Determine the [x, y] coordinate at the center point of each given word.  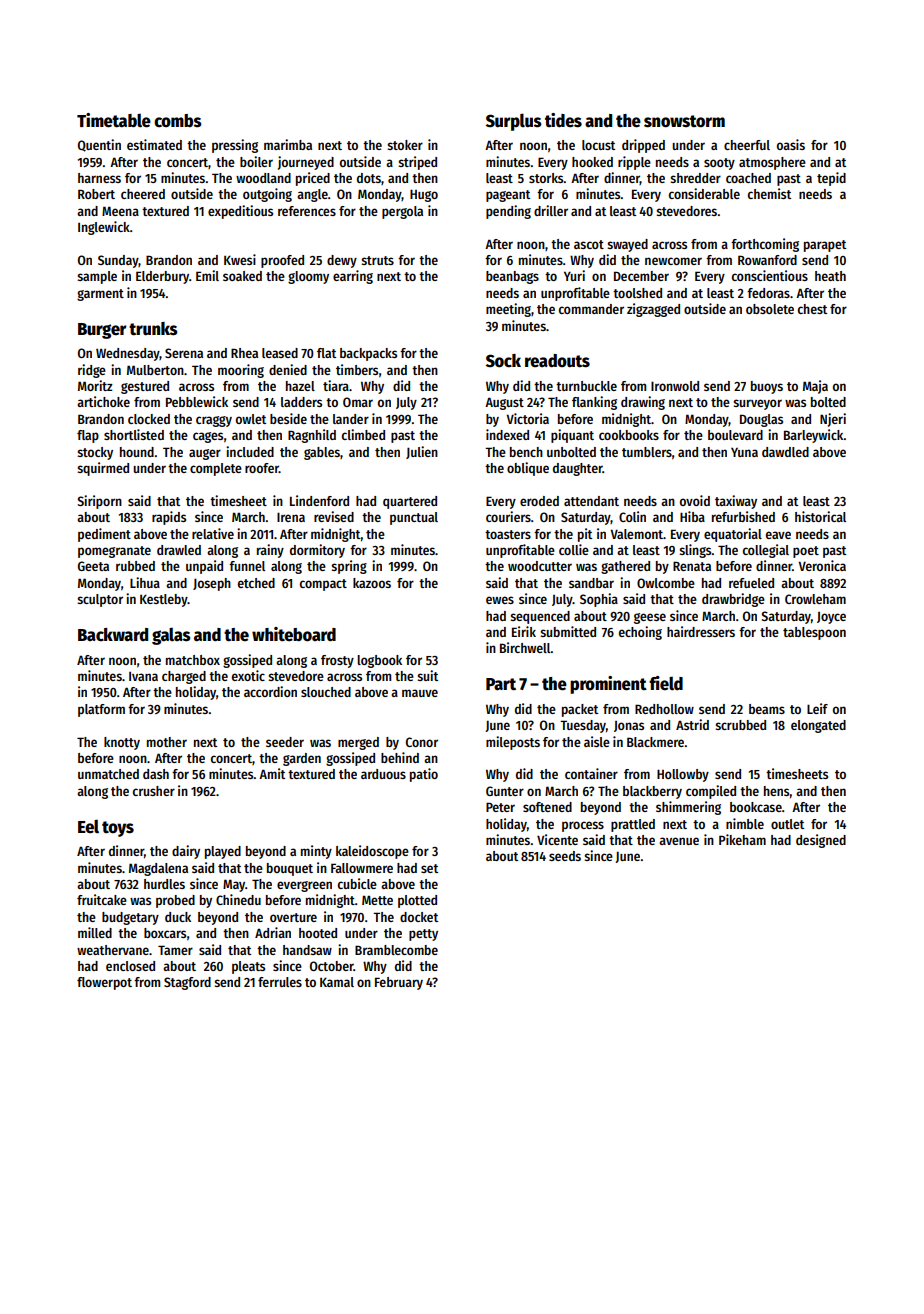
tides [563, 120]
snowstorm [684, 121]
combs [178, 121]
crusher [154, 791]
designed [821, 841]
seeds [565, 856]
